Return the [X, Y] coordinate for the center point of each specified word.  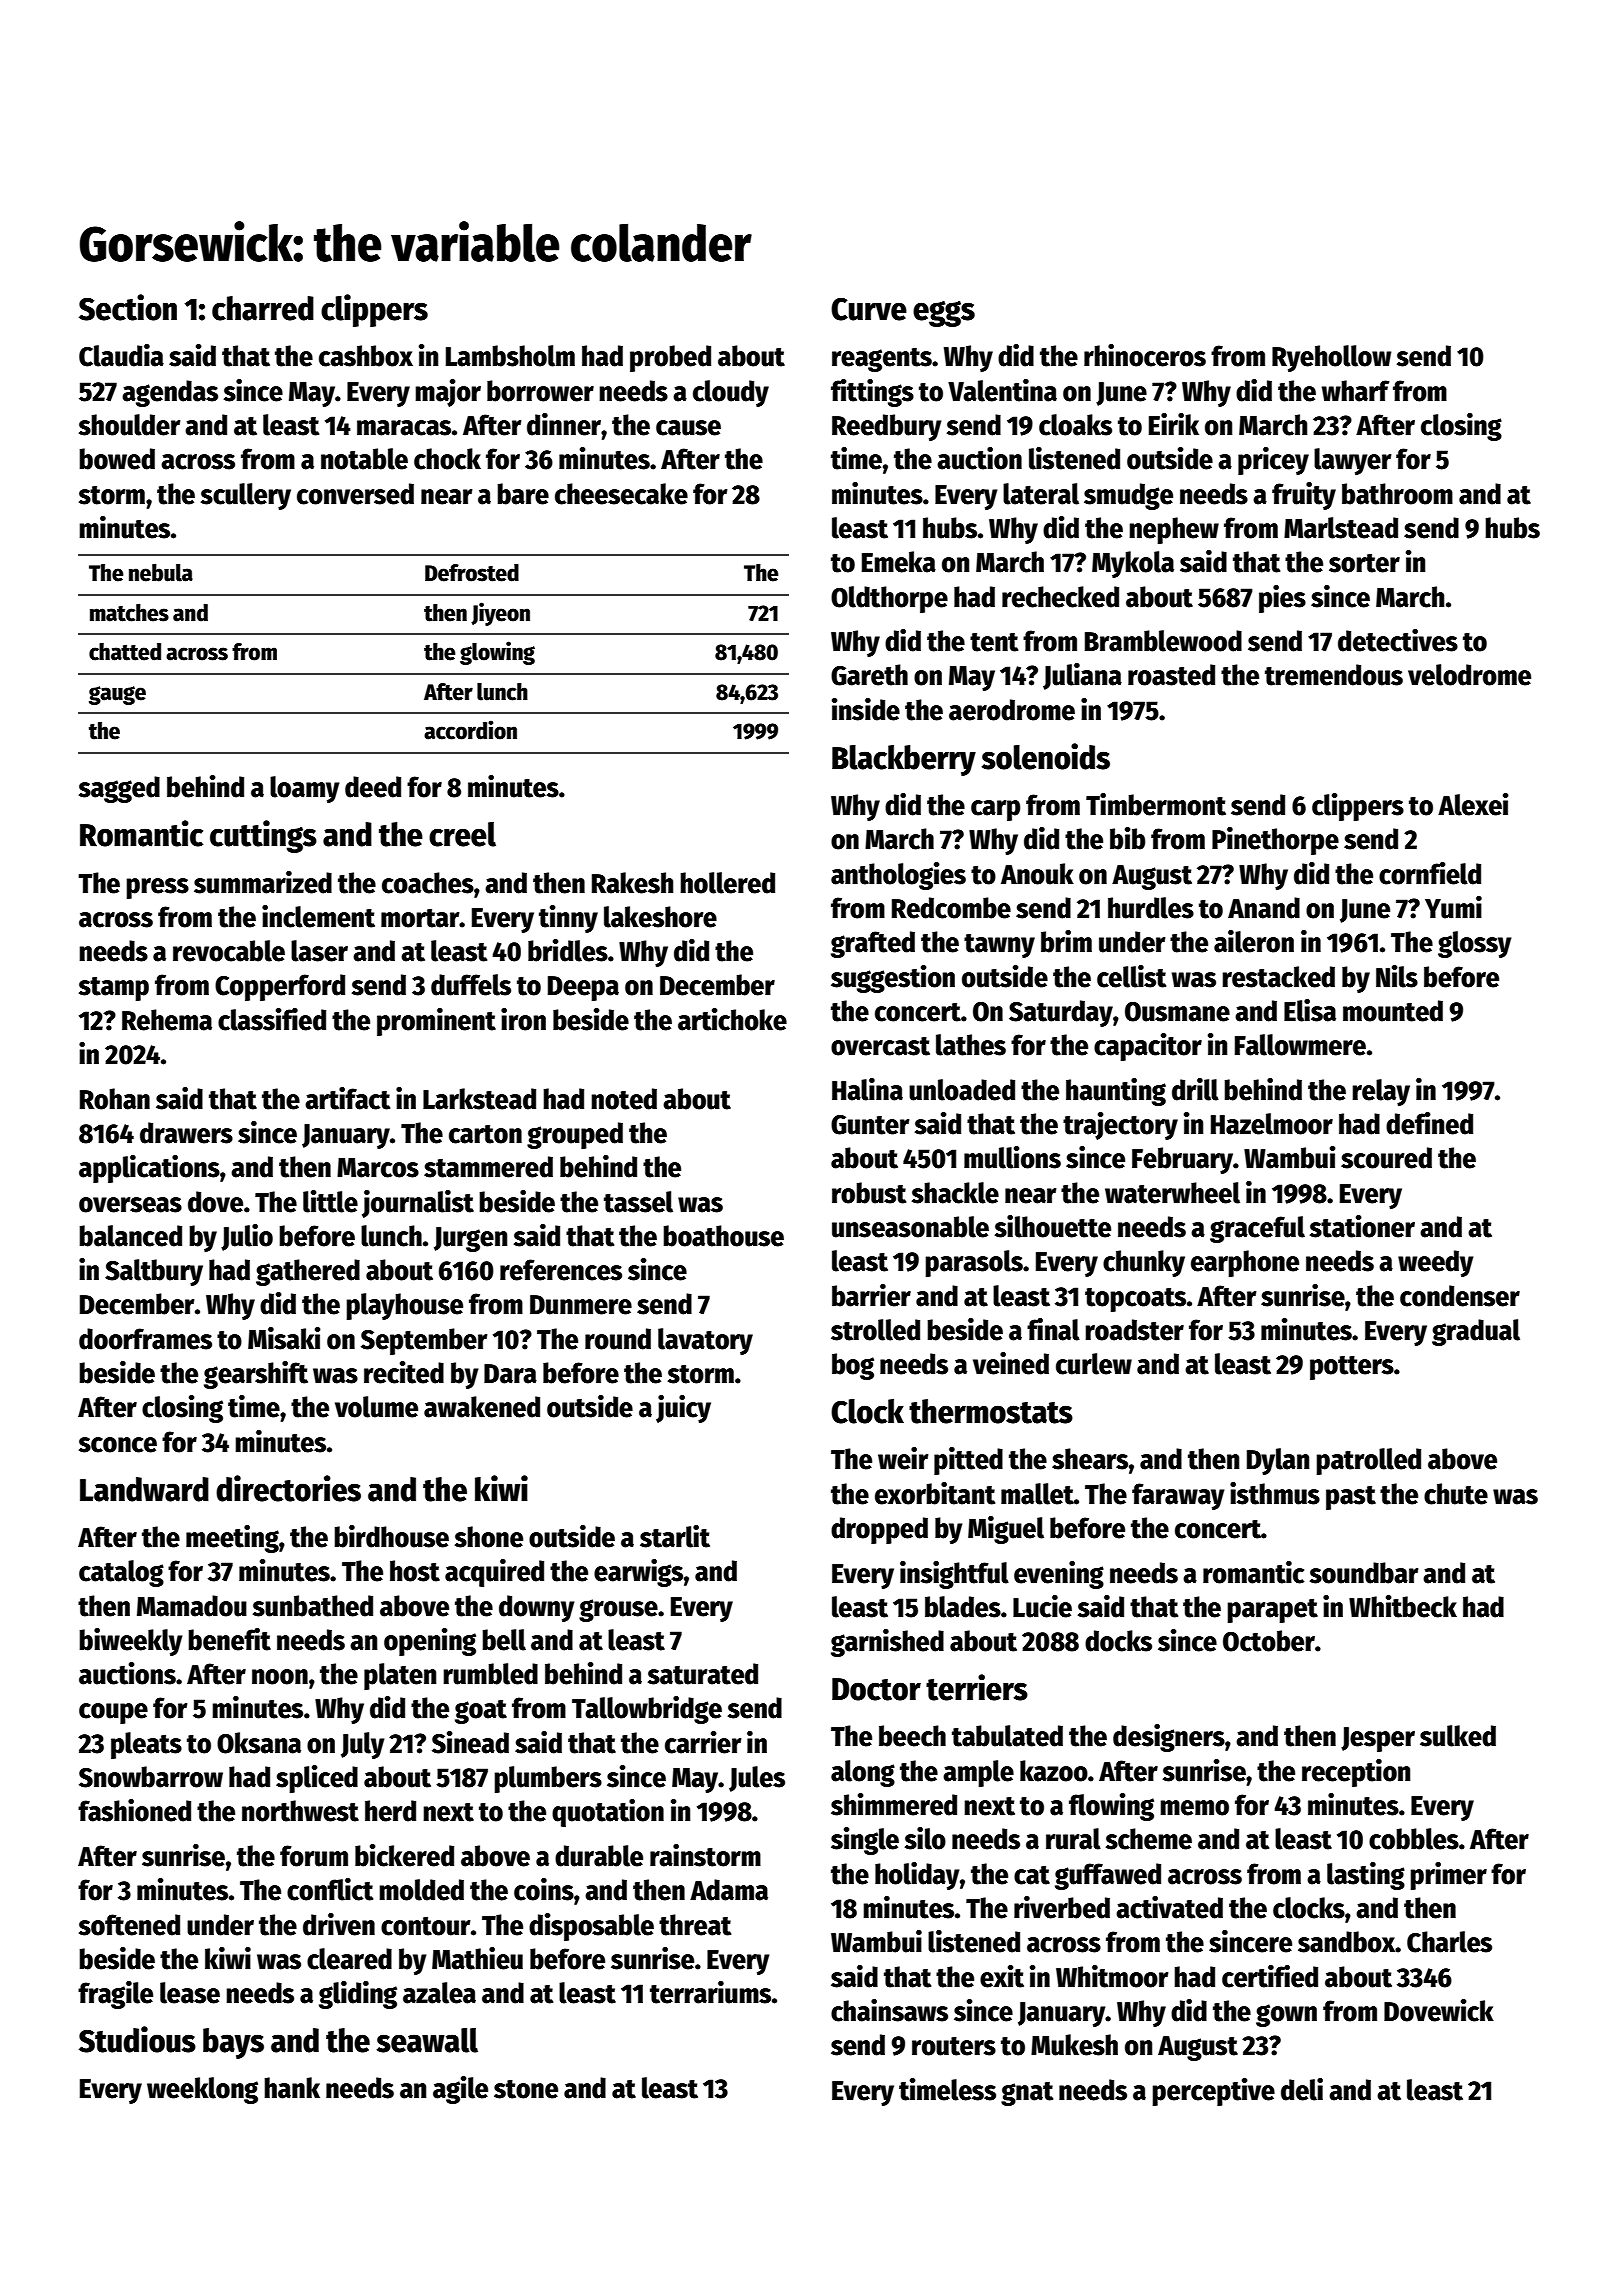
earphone [1245, 1263]
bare [523, 494]
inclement [318, 916]
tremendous [1334, 675]
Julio [247, 1237]
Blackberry [904, 760]
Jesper [1378, 1739]
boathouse [723, 1236]
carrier [703, 1742]
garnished [887, 1643]
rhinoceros [1145, 355]
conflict [330, 1889]
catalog [121, 1573]
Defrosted [472, 573]
